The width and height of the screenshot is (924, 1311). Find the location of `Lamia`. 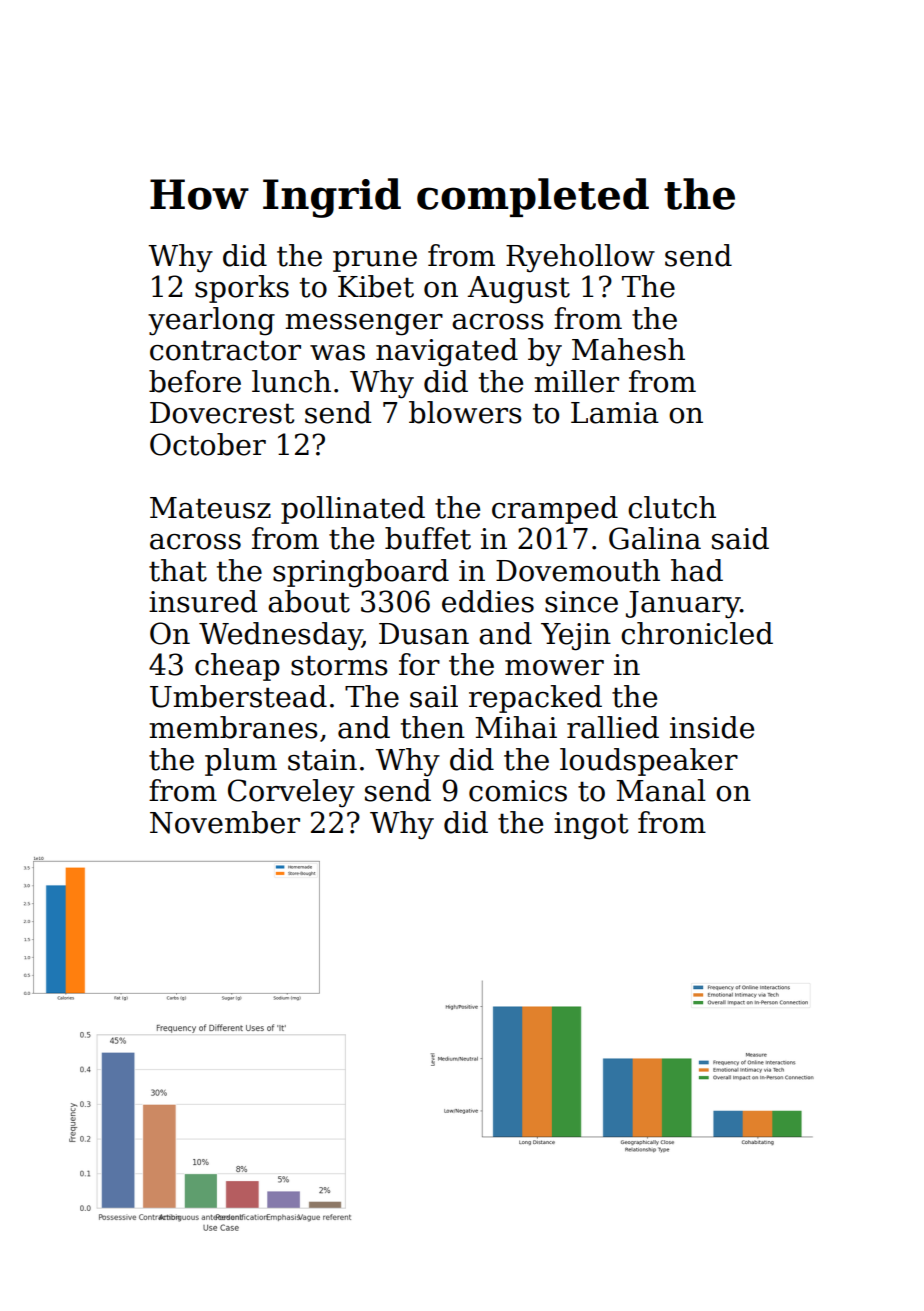

Lamia is located at coordinates (615, 413).
